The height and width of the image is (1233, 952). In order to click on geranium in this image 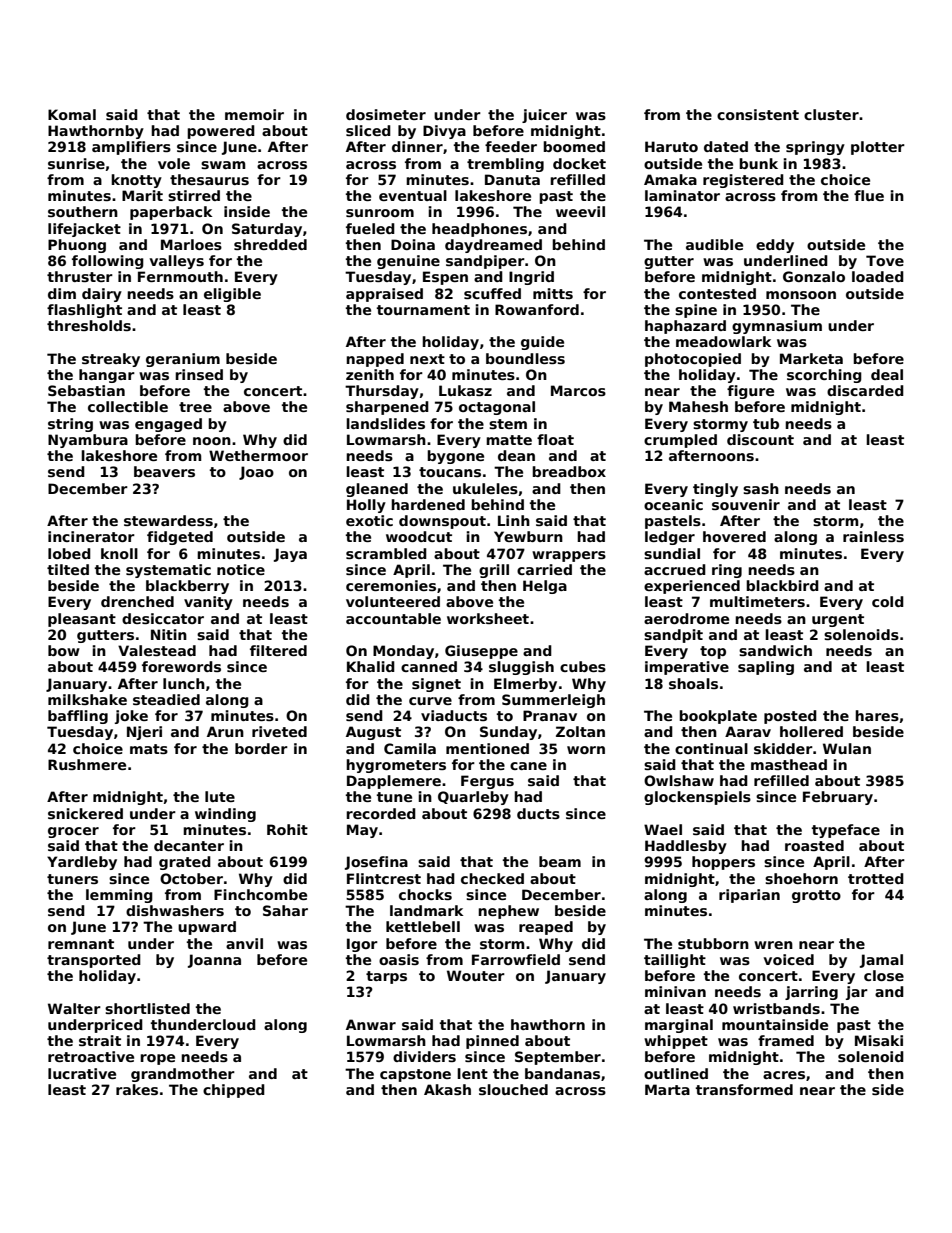, I will do `click(183, 360)`.
